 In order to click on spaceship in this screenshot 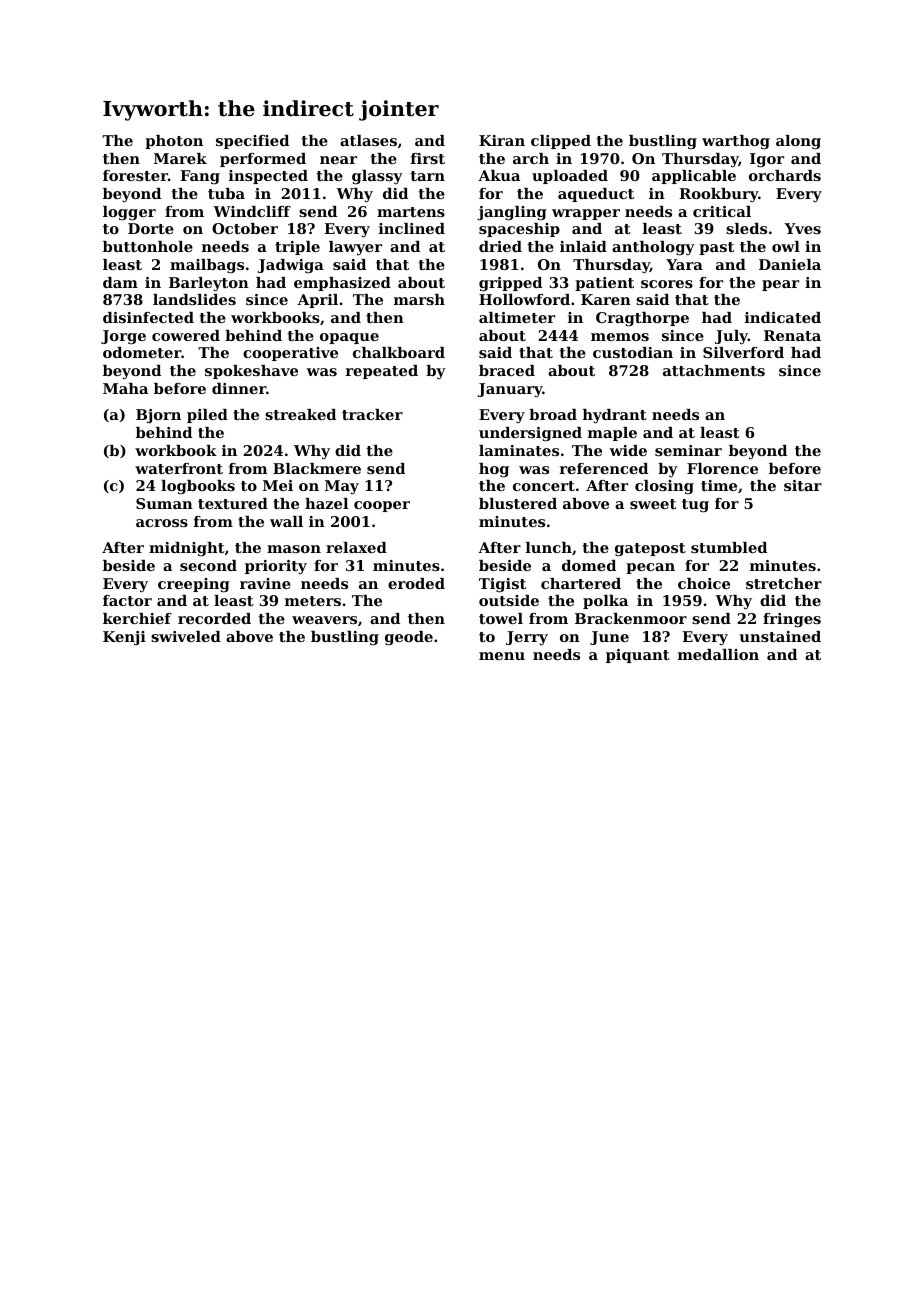, I will do `click(519, 230)`.
